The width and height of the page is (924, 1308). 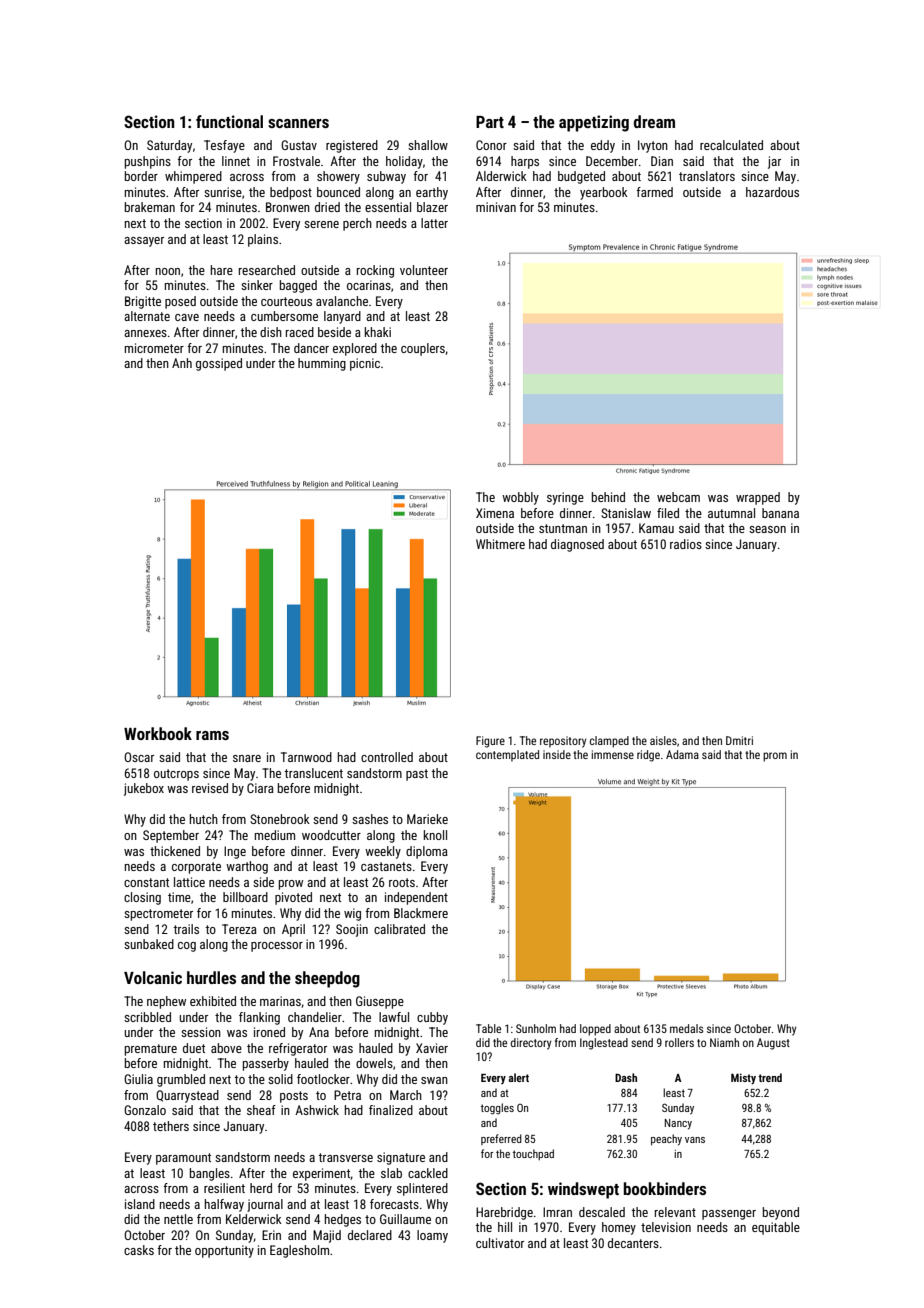 What do you see at coordinates (245, 897) in the page?
I see `billboard` at bounding box center [245, 897].
